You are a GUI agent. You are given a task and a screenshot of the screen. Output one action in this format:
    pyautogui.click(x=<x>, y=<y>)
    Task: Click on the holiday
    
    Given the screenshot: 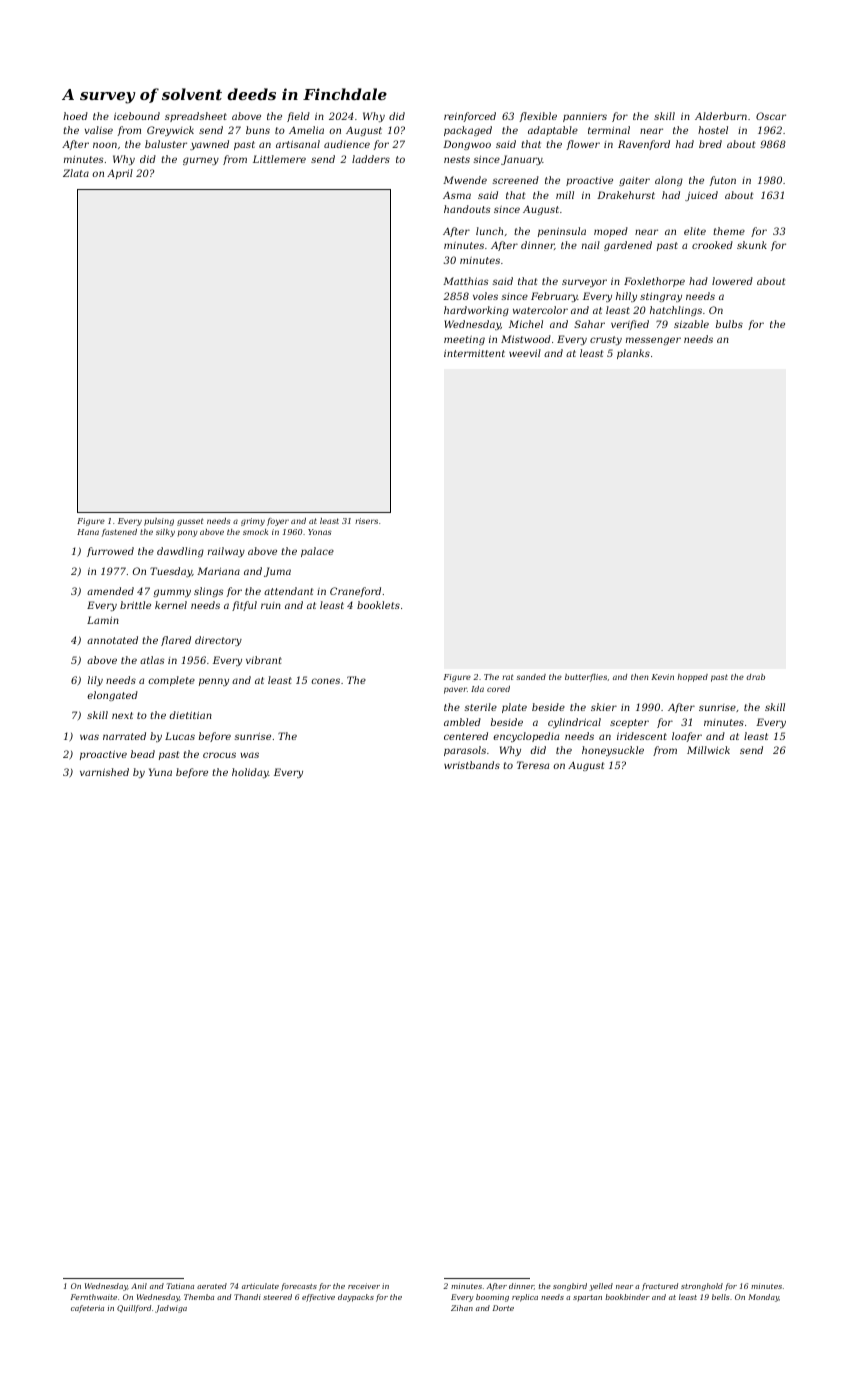 What is the action you would take?
    pyautogui.click(x=250, y=773)
